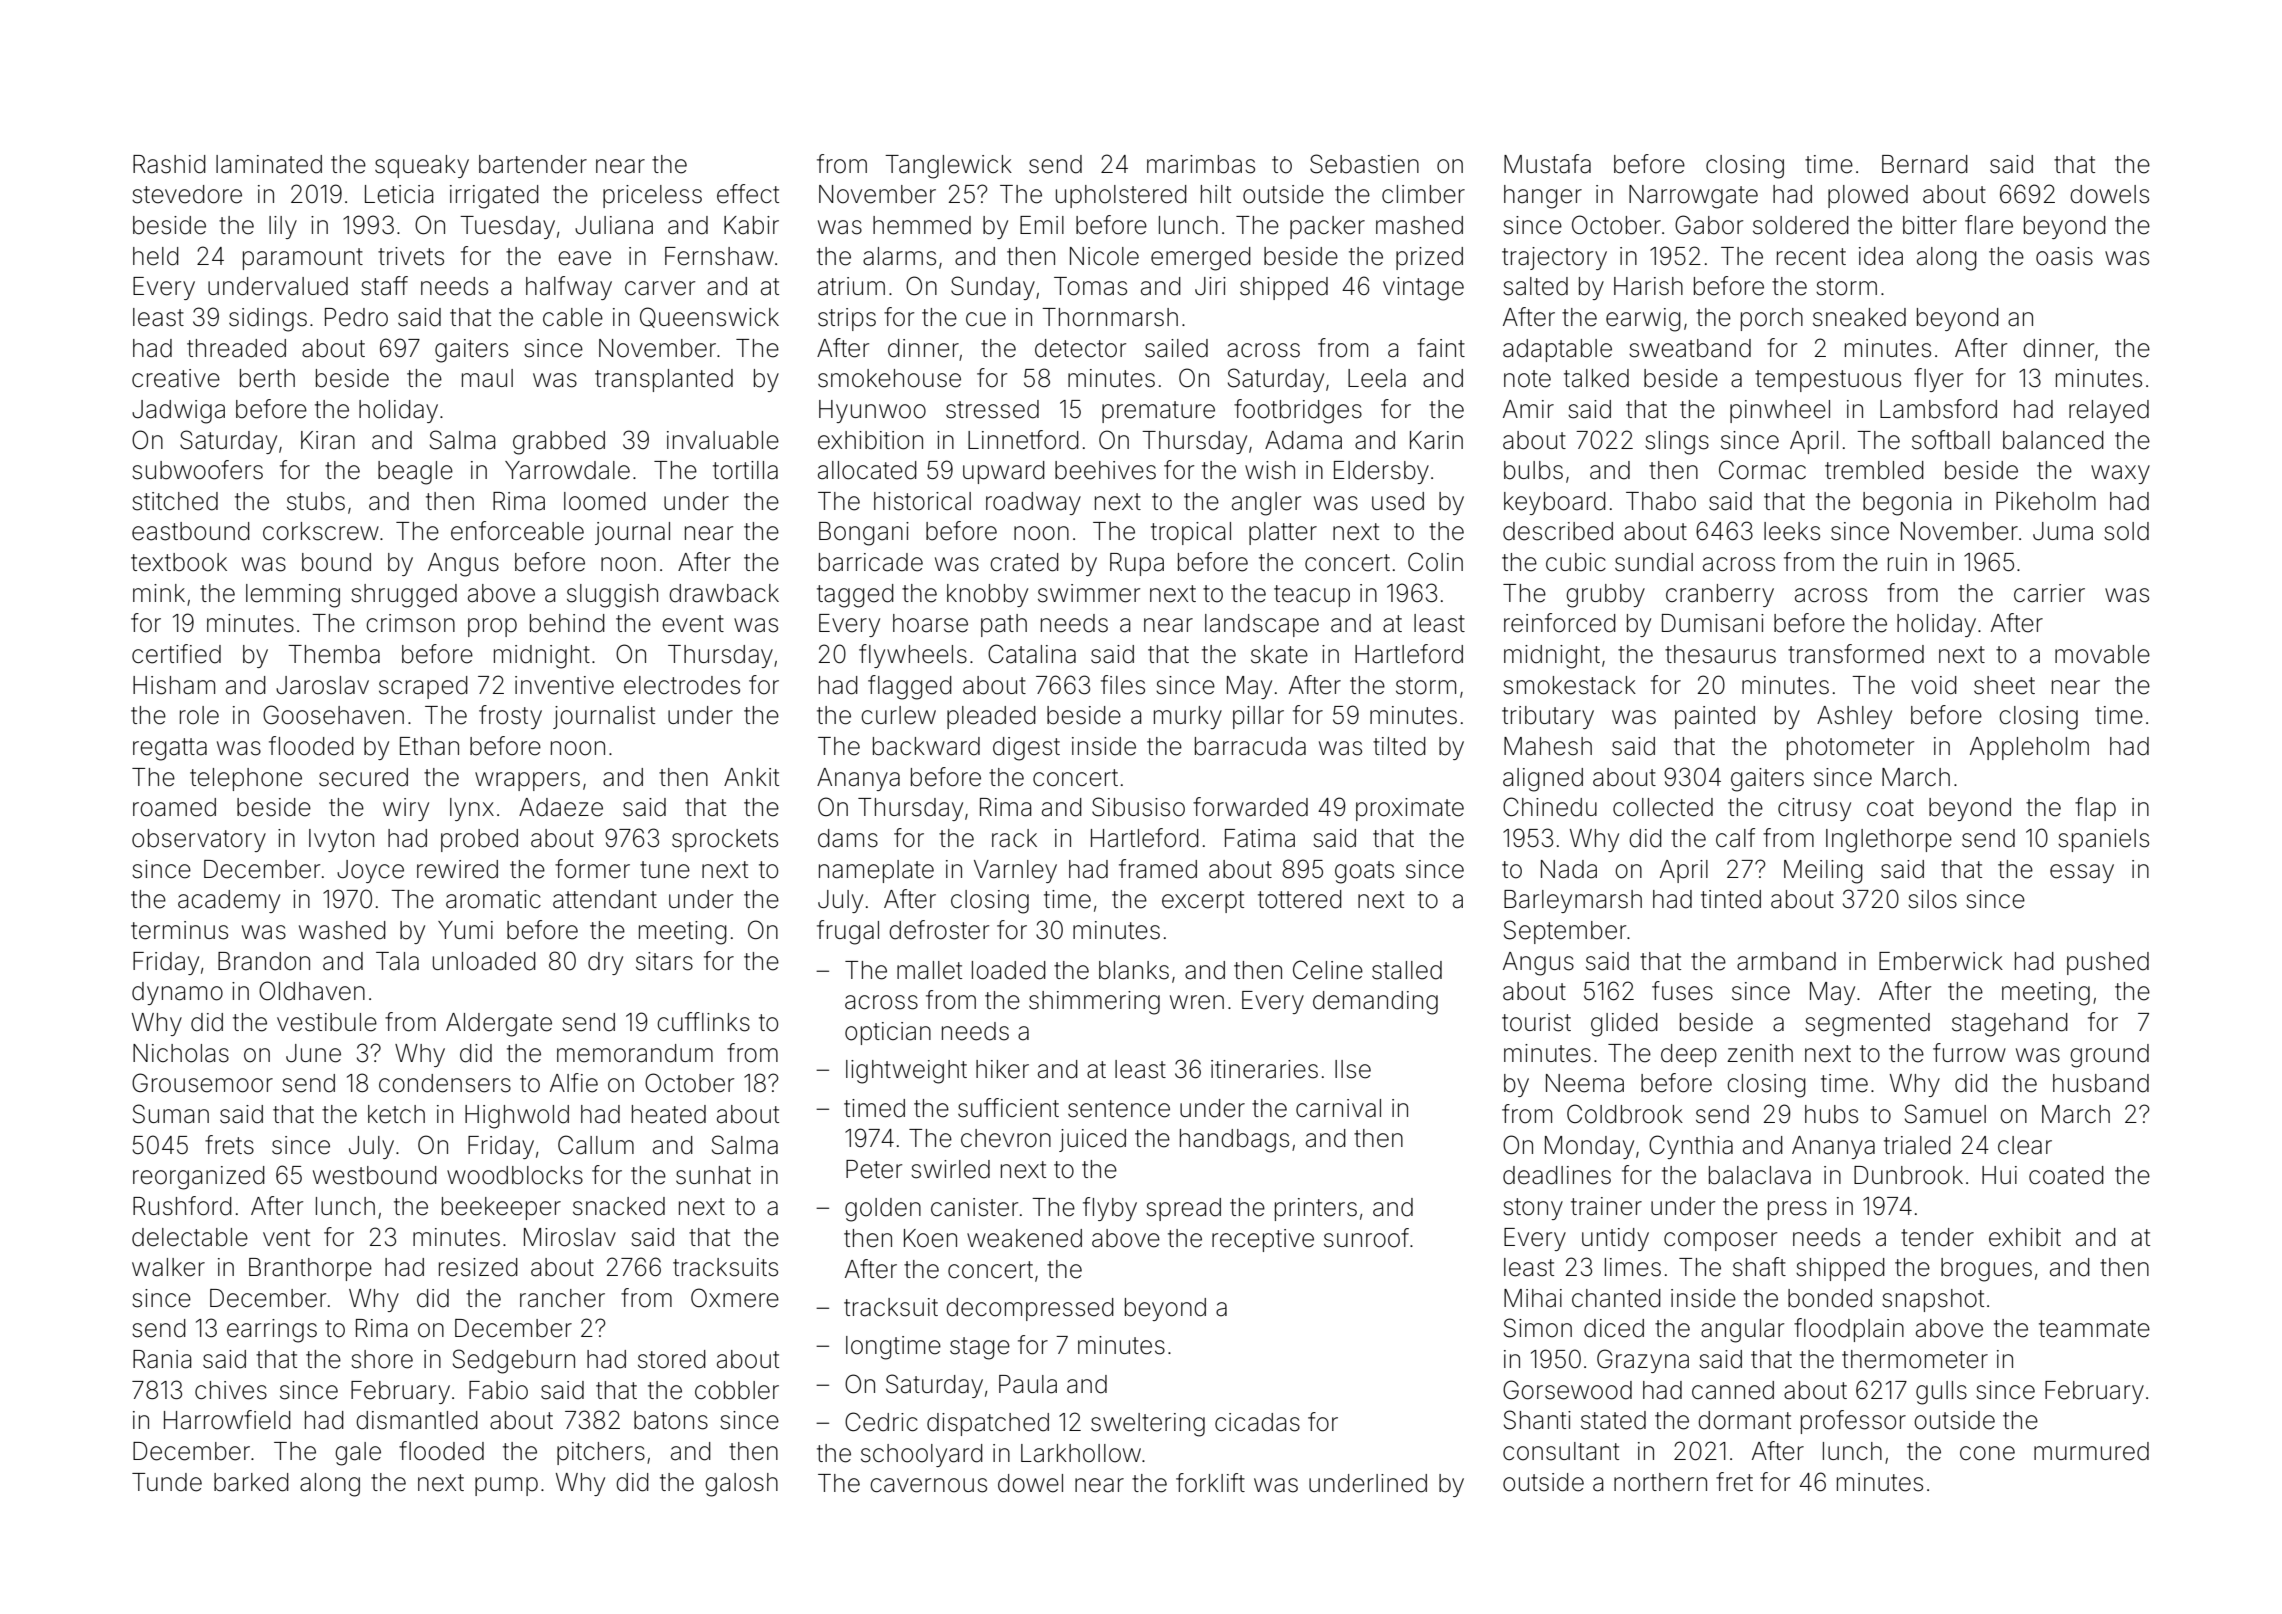  I want to click on sluggish, so click(612, 596).
